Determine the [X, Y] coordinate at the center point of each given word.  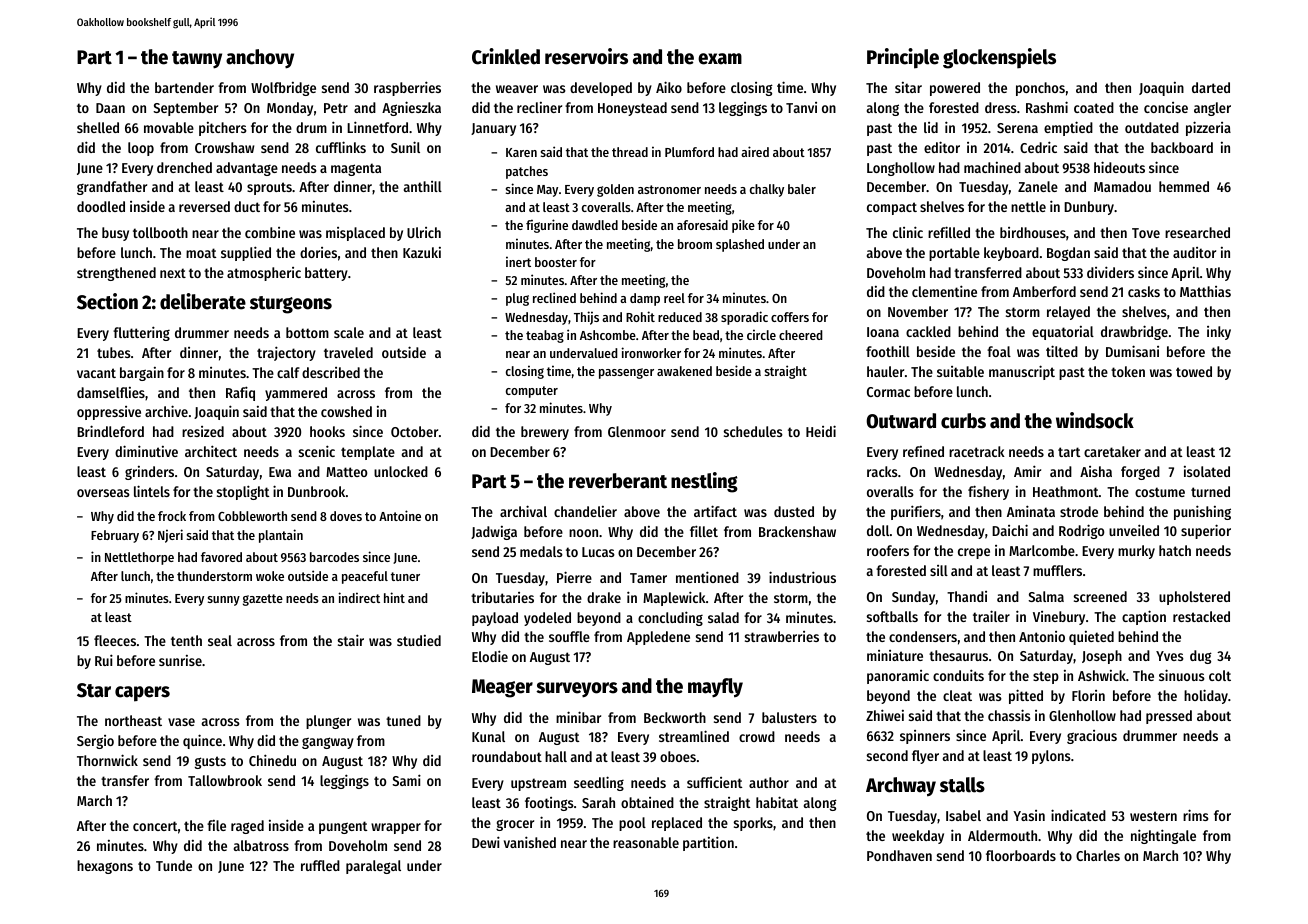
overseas [103, 493]
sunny [224, 601]
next [173, 273]
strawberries [782, 636]
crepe [974, 553]
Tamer [648, 578]
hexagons [105, 867]
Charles [1098, 855]
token [1128, 371]
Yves [1170, 656]
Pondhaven [899, 855]
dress [1001, 107]
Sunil [405, 147]
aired [755, 151]
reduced [680, 317]
